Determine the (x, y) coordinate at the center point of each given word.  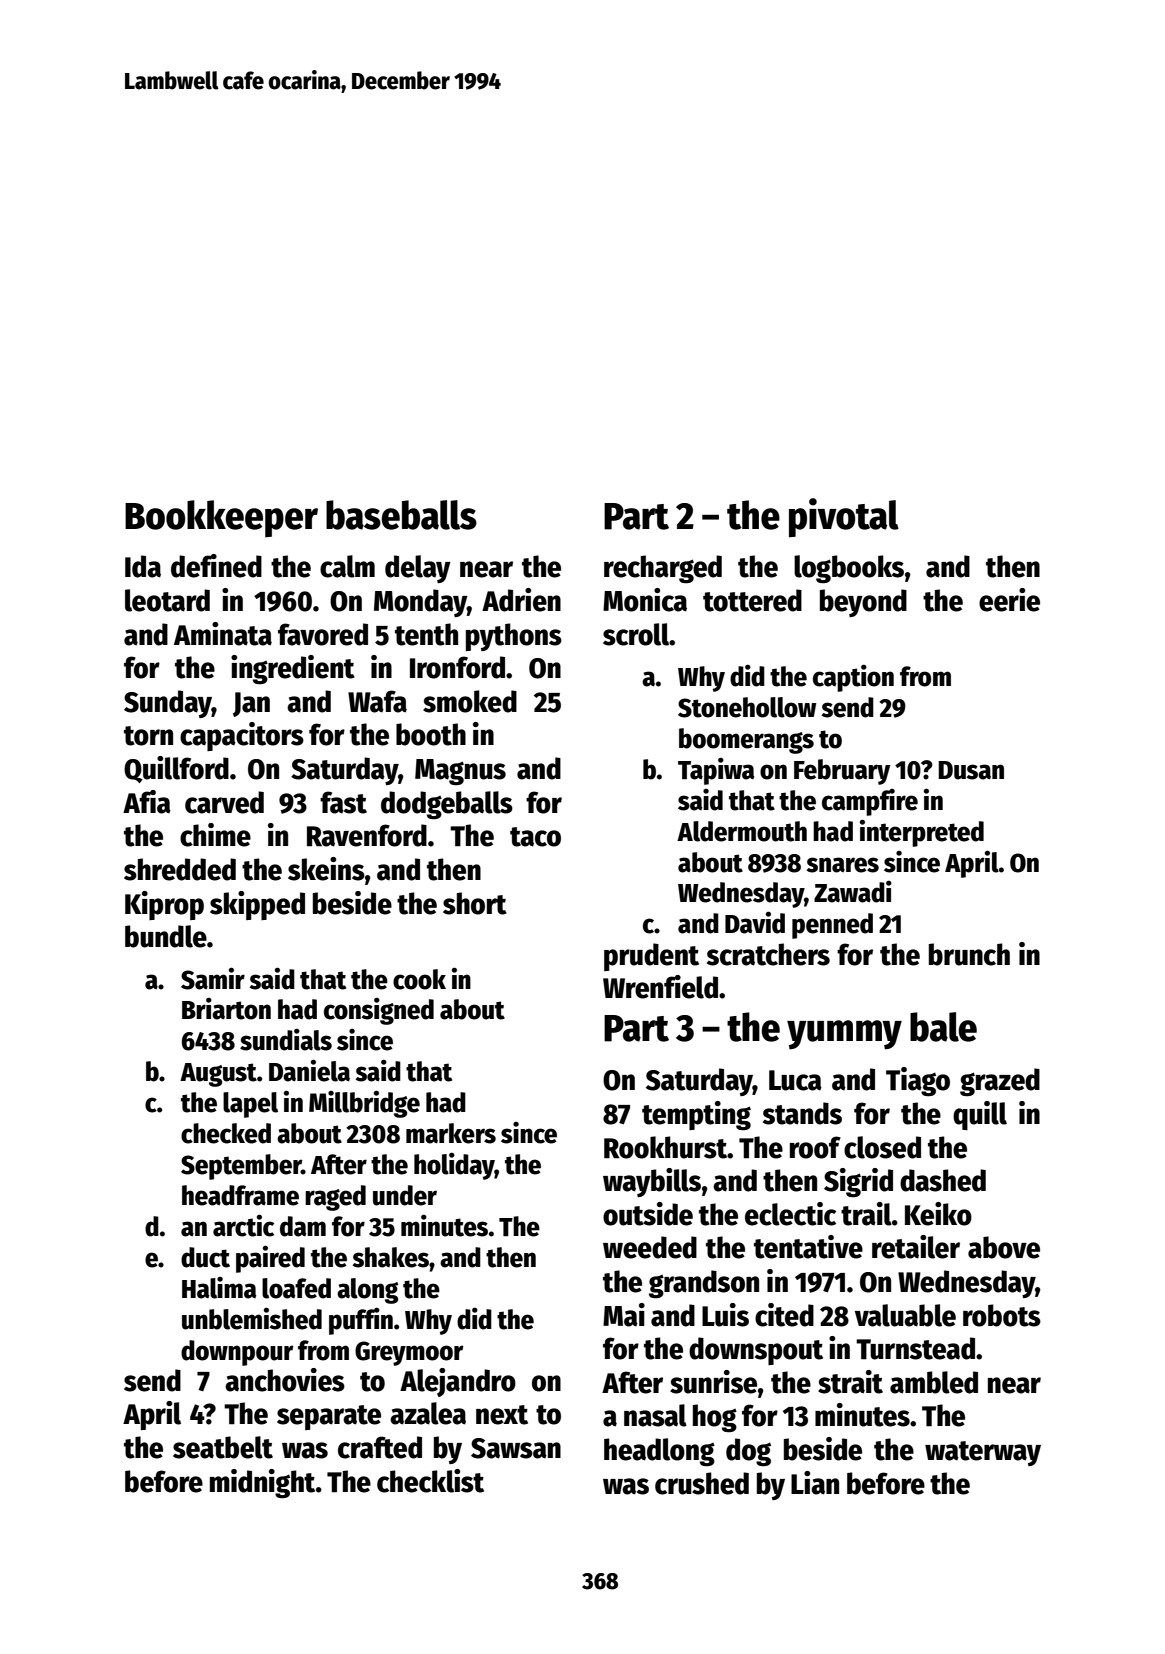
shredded (180, 869)
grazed (1000, 1082)
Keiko (938, 1214)
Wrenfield (660, 987)
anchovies (285, 1380)
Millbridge (364, 1104)
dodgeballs (447, 805)
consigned (379, 1011)
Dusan (971, 770)
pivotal (844, 518)
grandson (704, 1284)
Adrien (521, 600)
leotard (167, 600)
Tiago (918, 1082)
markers (451, 1133)
